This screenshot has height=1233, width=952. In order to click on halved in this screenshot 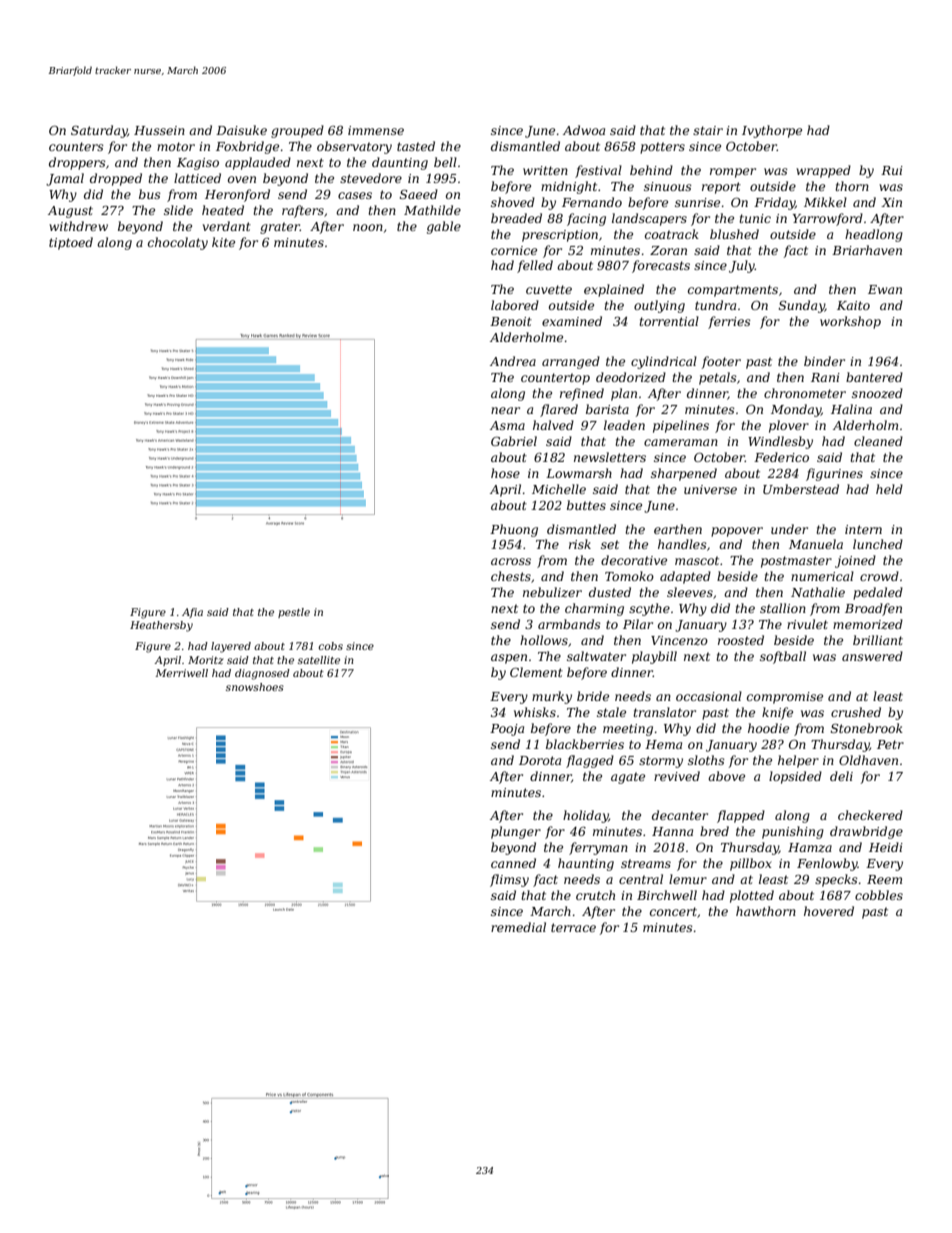, I will do `click(553, 425)`.
